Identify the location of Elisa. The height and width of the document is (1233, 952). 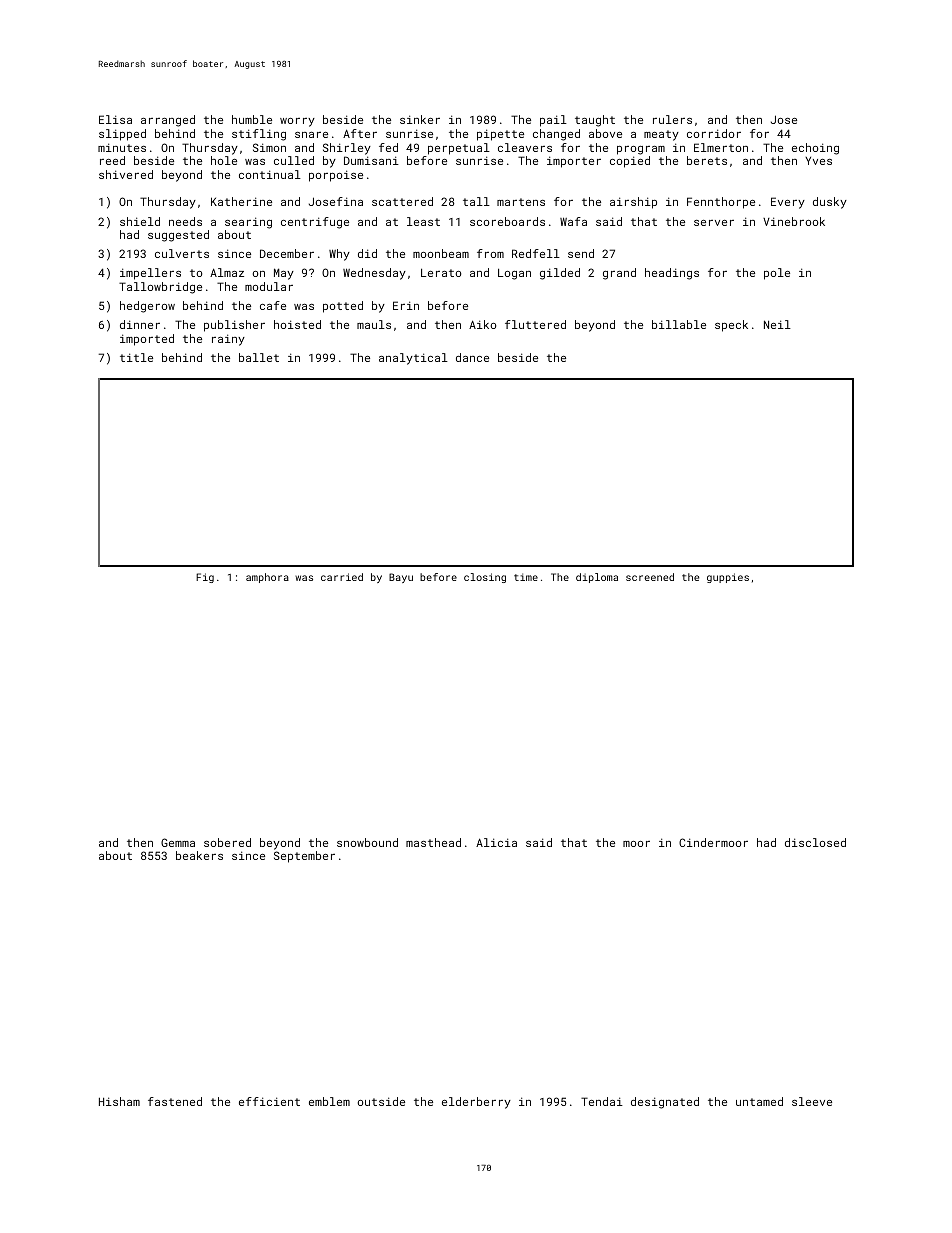
(115, 119).
